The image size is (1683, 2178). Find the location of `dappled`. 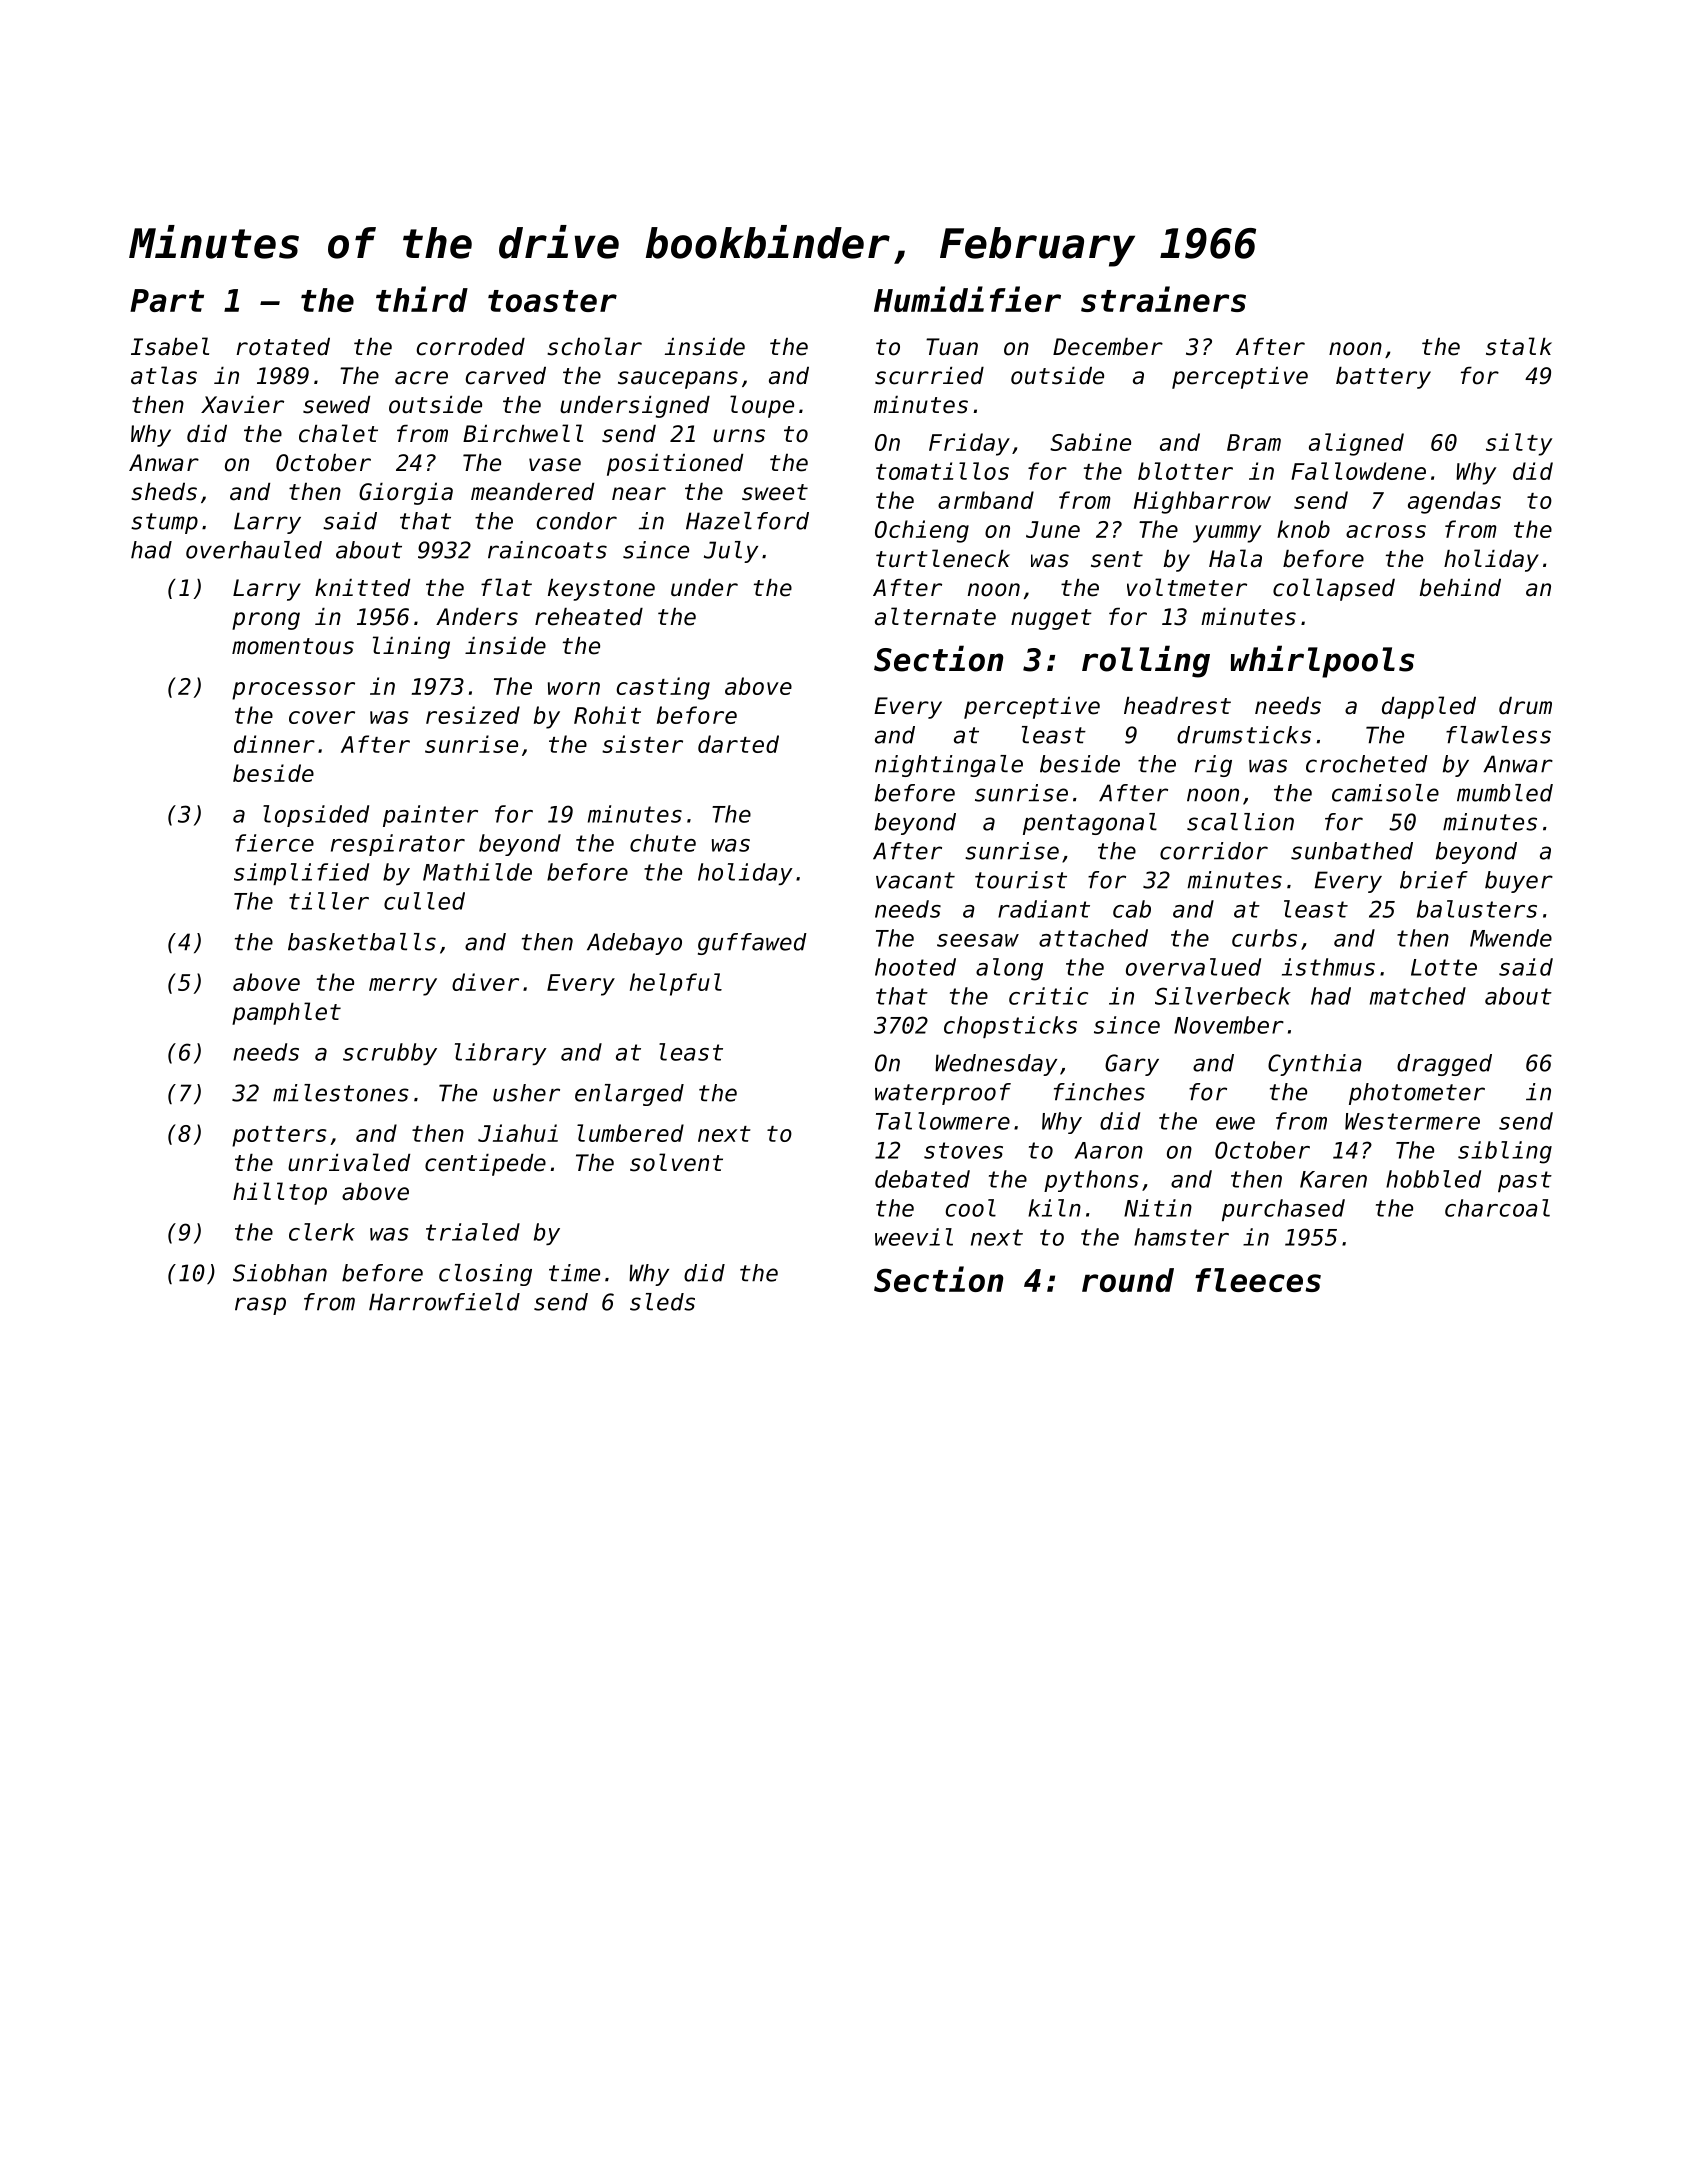

dappled is located at coordinates (1429, 707).
